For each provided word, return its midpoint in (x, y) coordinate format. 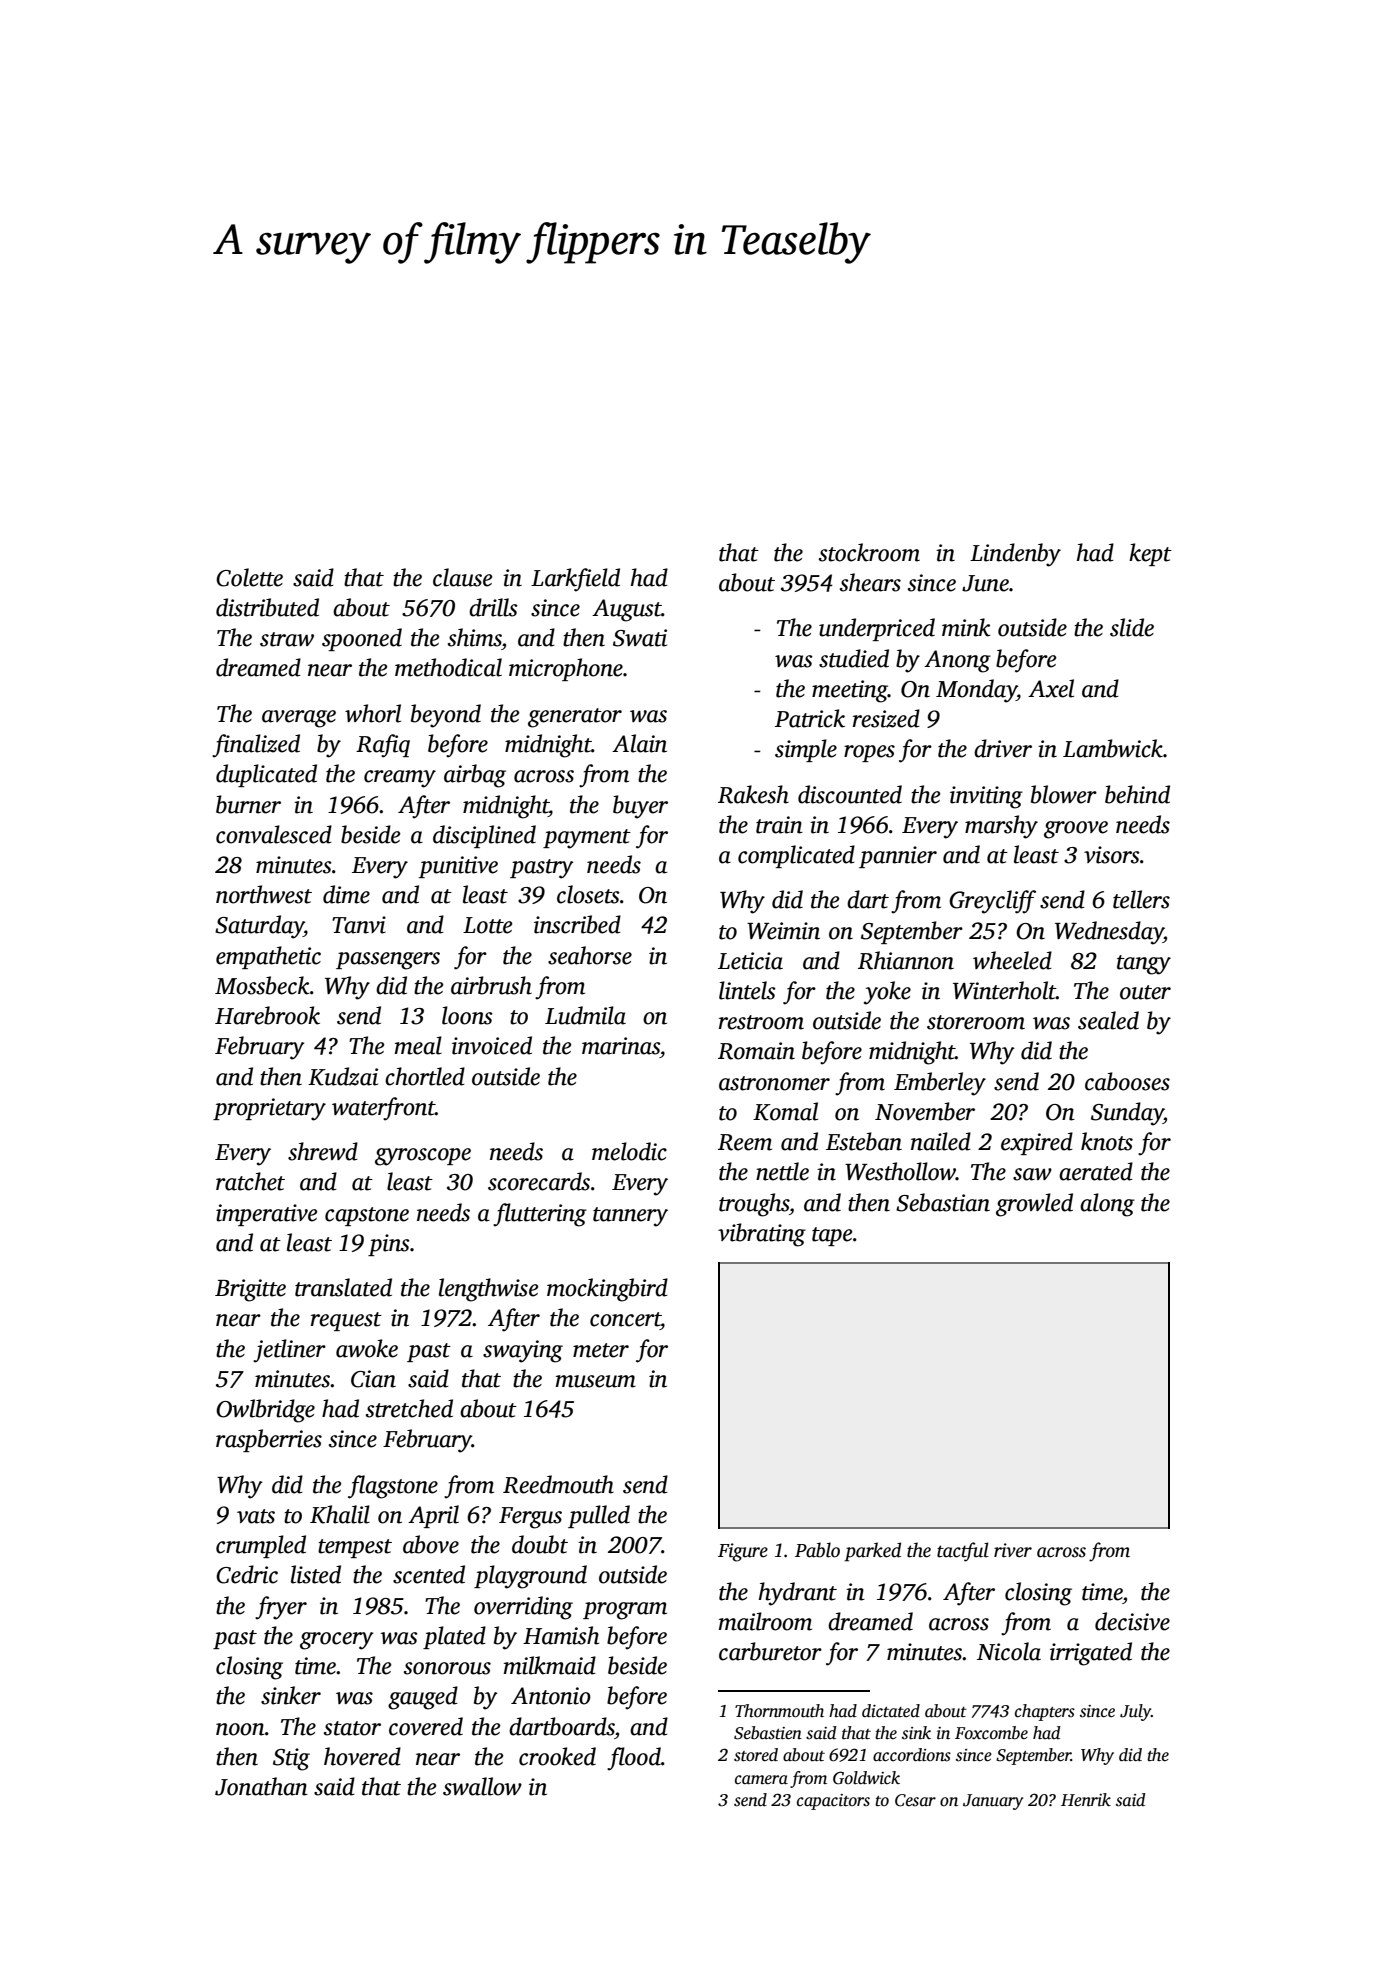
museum (596, 1381)
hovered (362, 1756)
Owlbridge (265, 1411)
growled (1034, 1205)
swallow (482, 1786)
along (1107, 1205)
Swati (640, 638)
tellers (1141, 899)
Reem (745, 1142)
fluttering (540, 1215)
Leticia (750, 961)
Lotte (487, 925)
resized (886, 718)
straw (287, 639)
